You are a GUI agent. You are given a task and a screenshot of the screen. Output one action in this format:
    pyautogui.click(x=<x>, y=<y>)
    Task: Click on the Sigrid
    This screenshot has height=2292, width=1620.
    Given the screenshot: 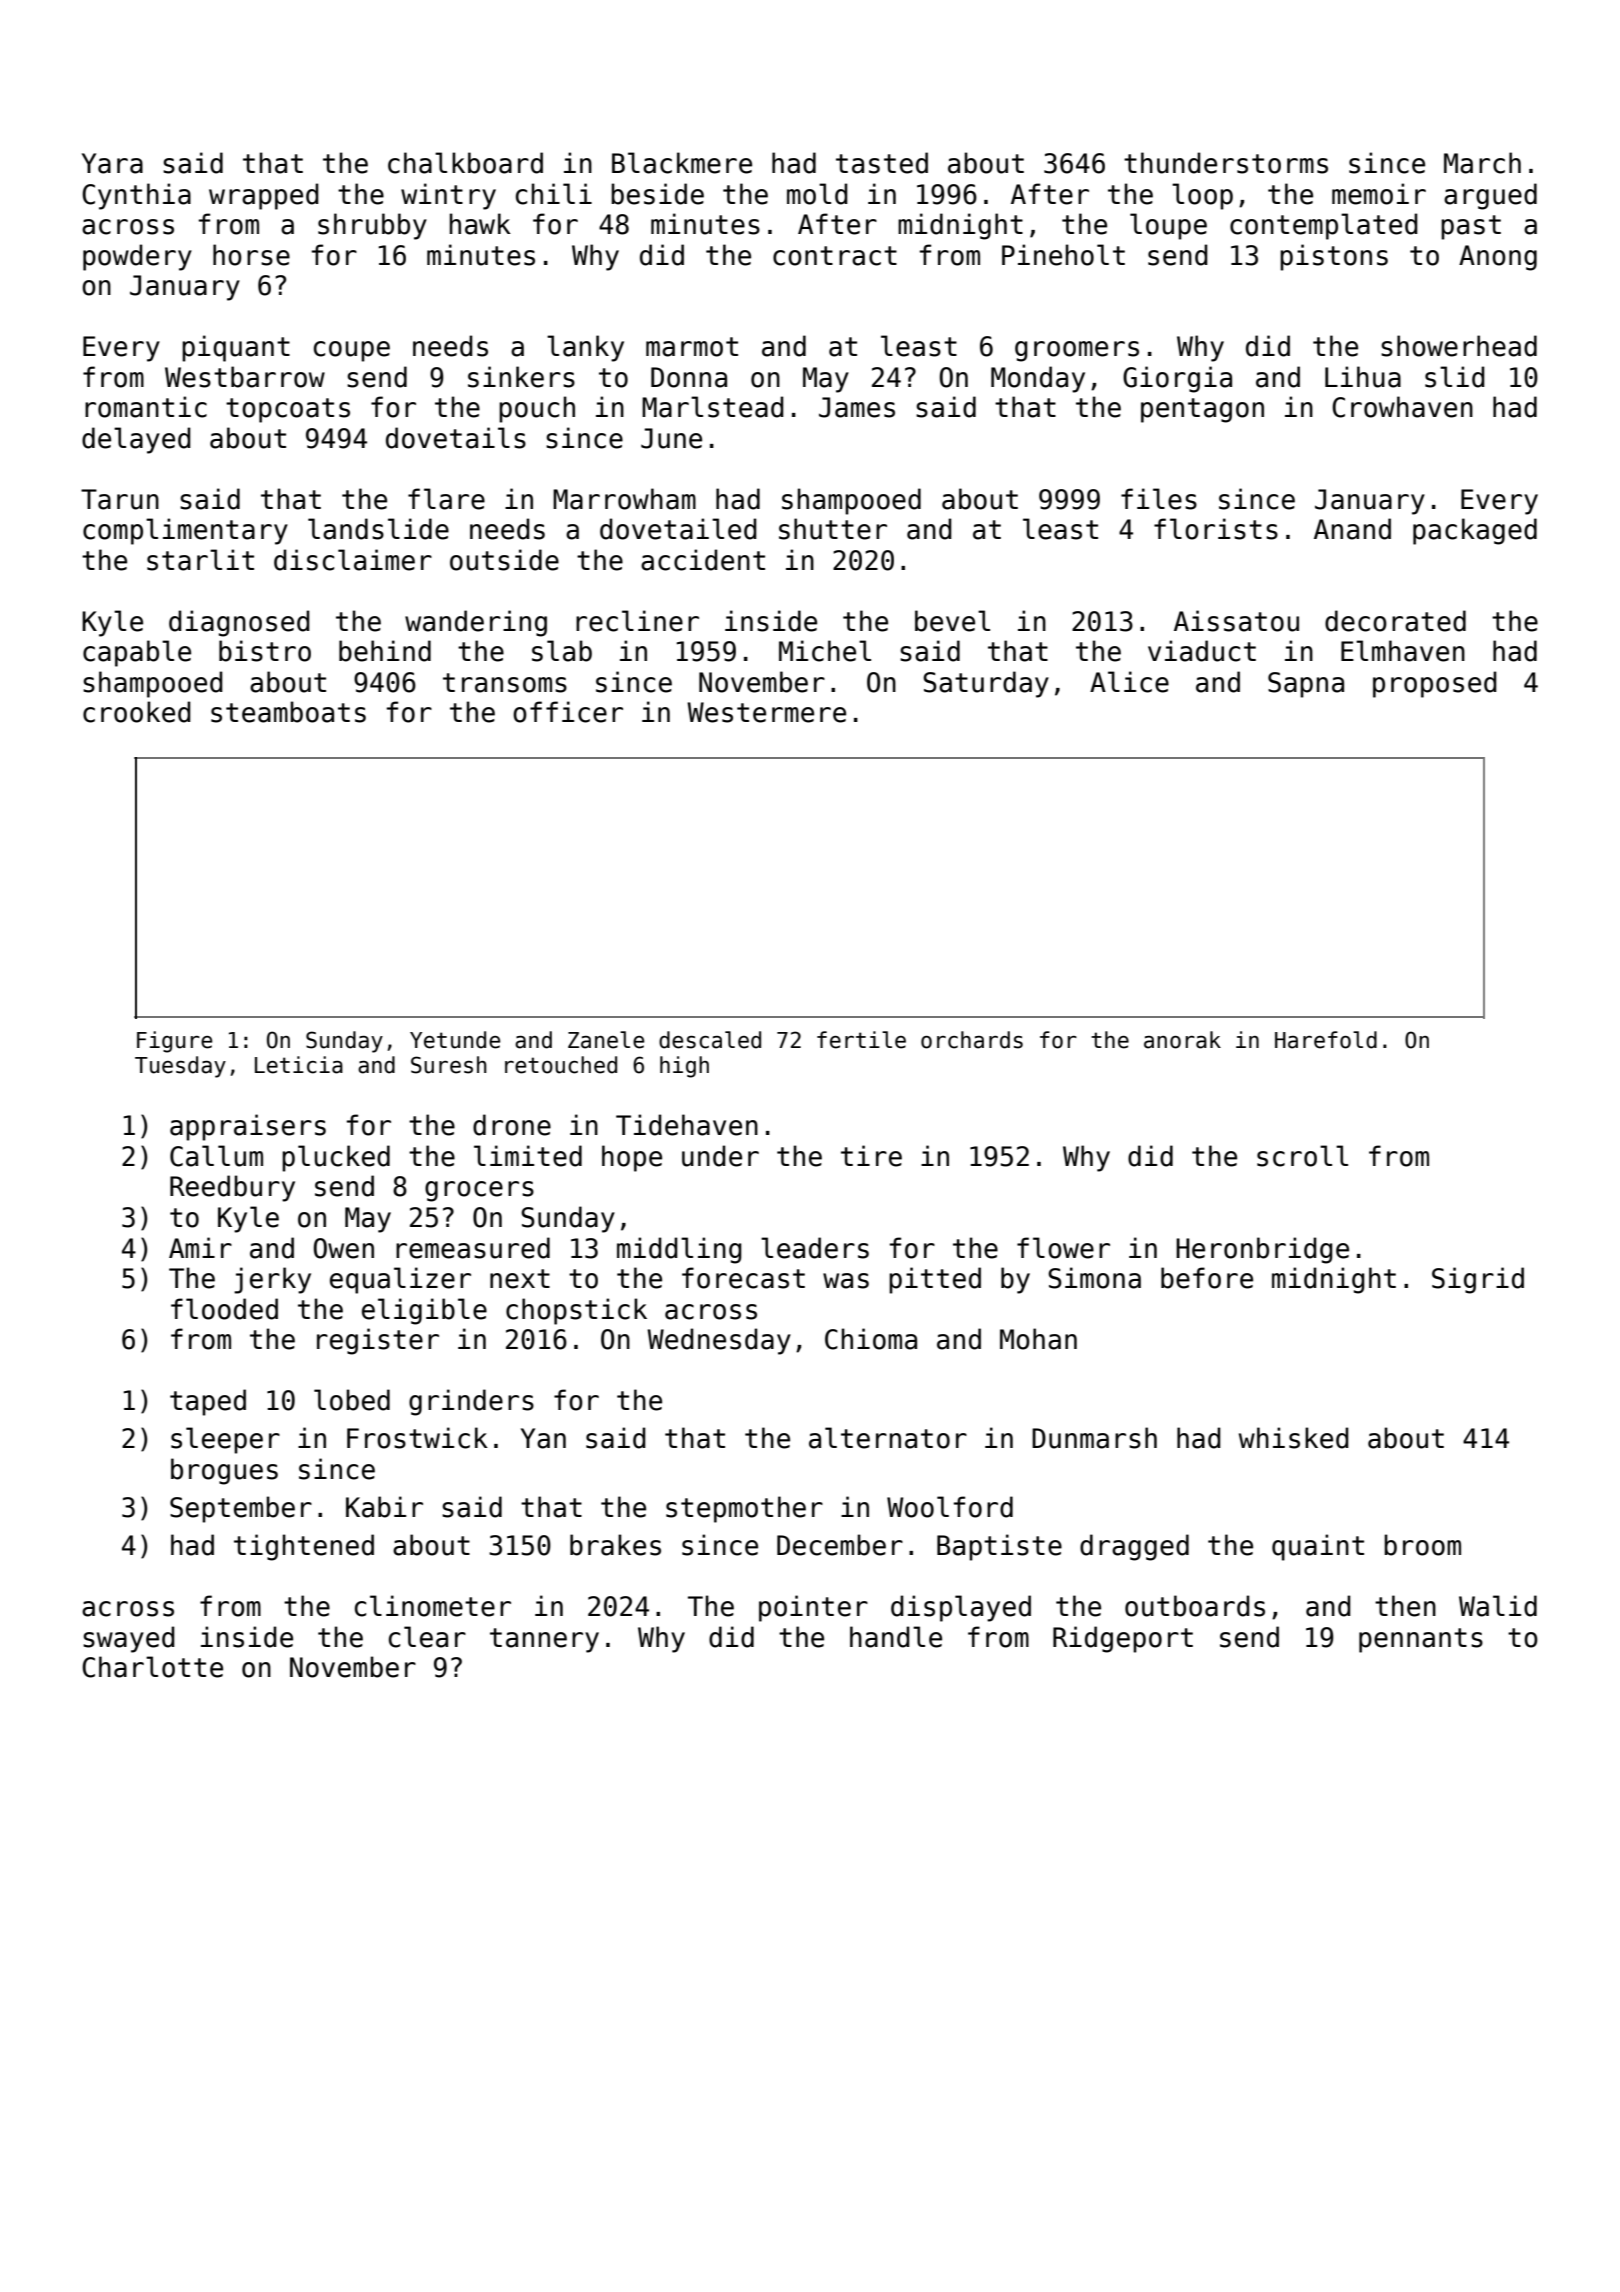 What is the action you would take?
    pyautogui.click(x=1478, y=1280)
